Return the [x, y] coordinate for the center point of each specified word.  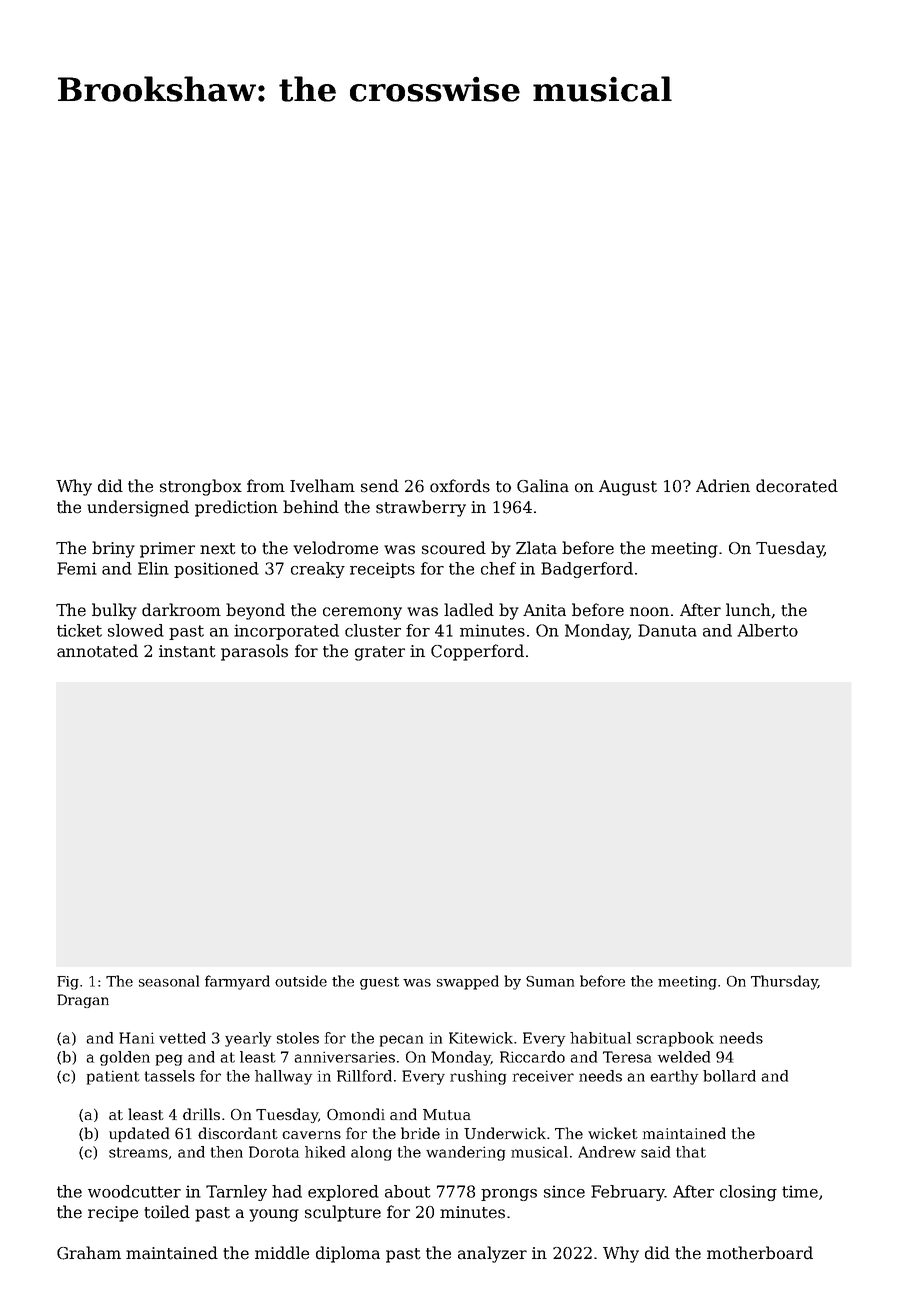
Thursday [784, 982]
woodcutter [134, 1191]
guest [379, 983]
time [800, 1191]
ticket [79, 630]
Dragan [83, 1001]
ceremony [362, 613]
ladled [469, 610]
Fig [68, 983]
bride [420, 1133]
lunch [748, 610]
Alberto [767, 630]
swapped [468, 982]
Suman [550, 981]
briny [113, 549]
